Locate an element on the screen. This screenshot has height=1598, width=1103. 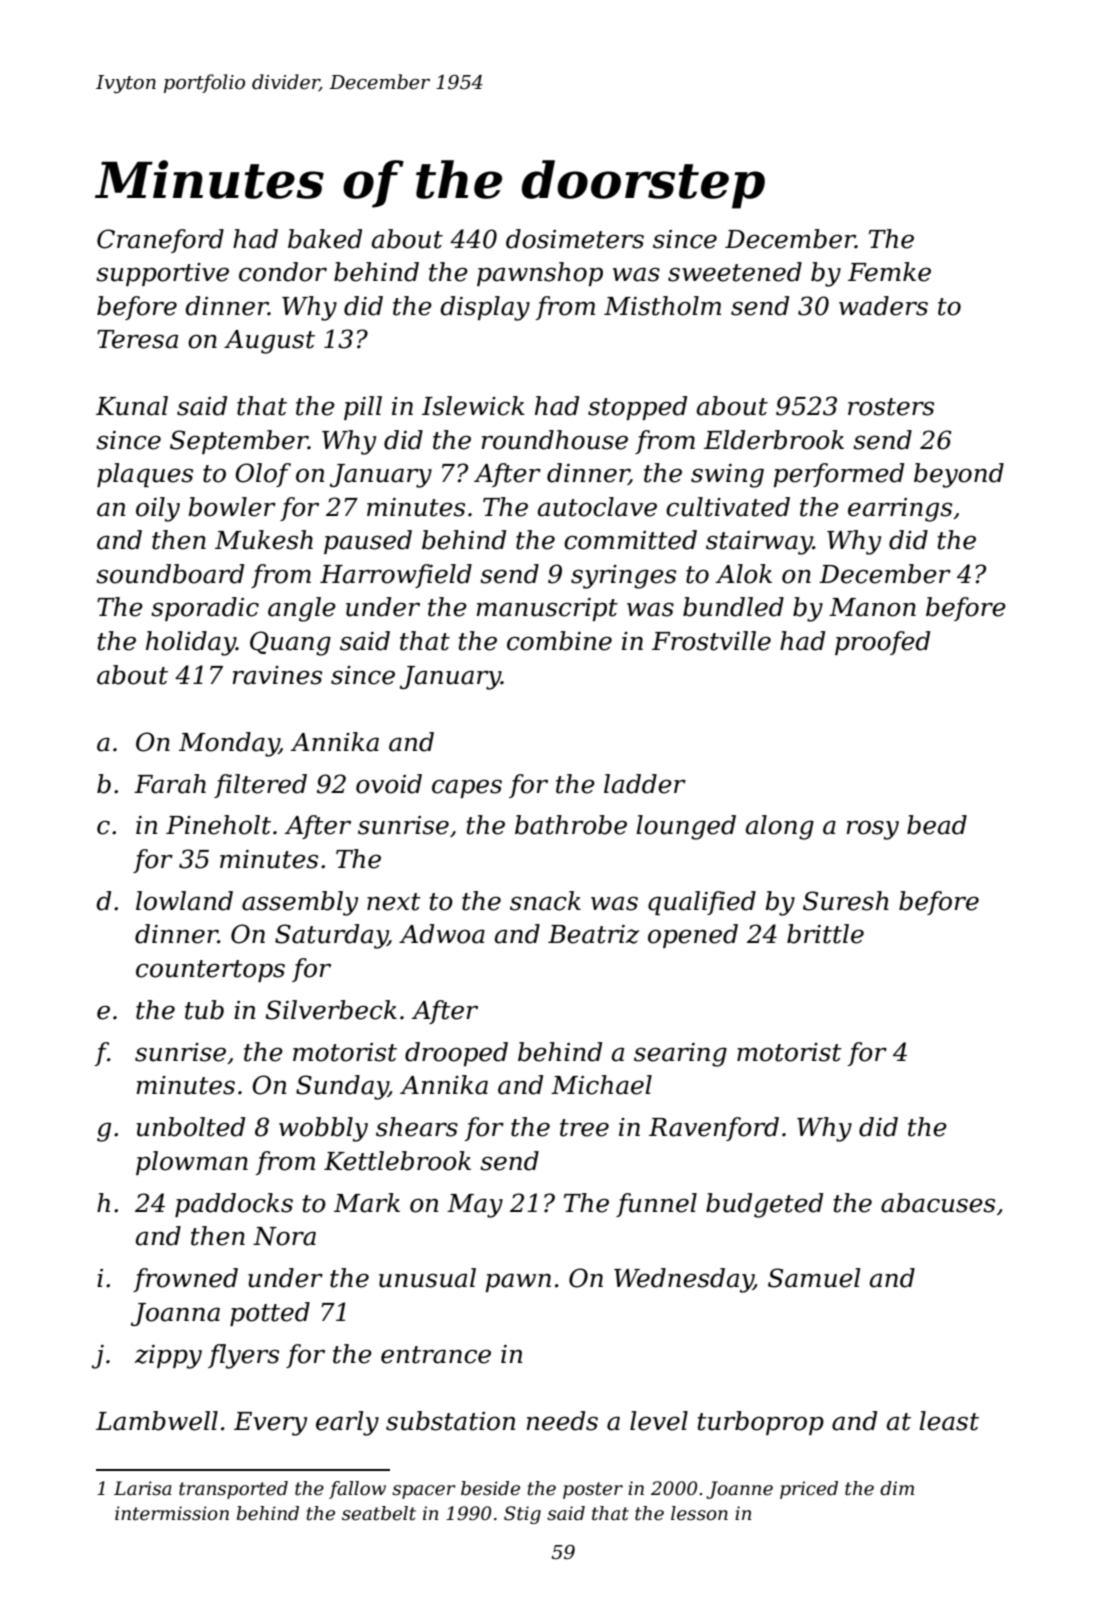
ovoid is located at coordinates (389, 784).
